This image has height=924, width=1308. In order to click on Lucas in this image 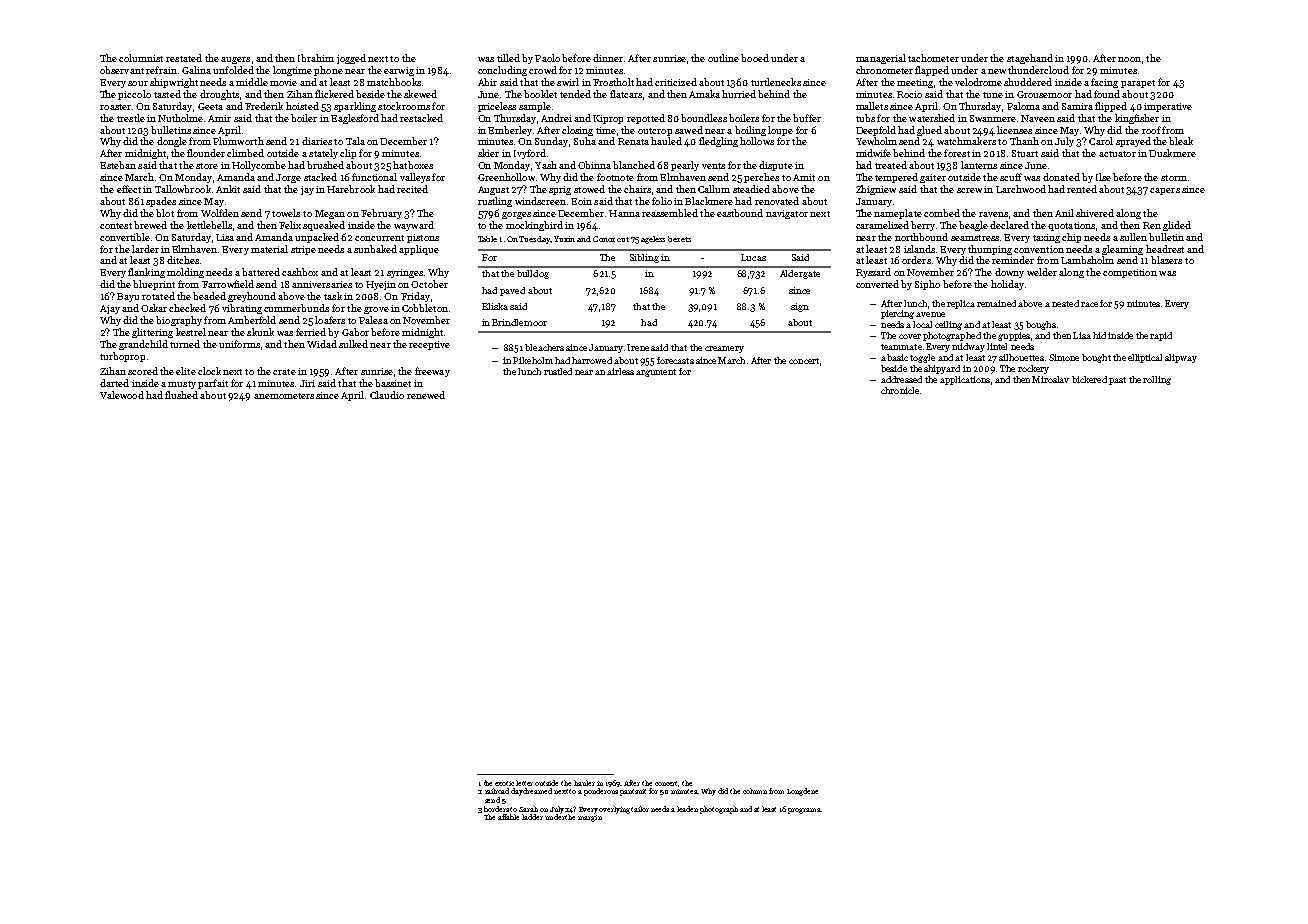, I will do `click(753, 257)`.
